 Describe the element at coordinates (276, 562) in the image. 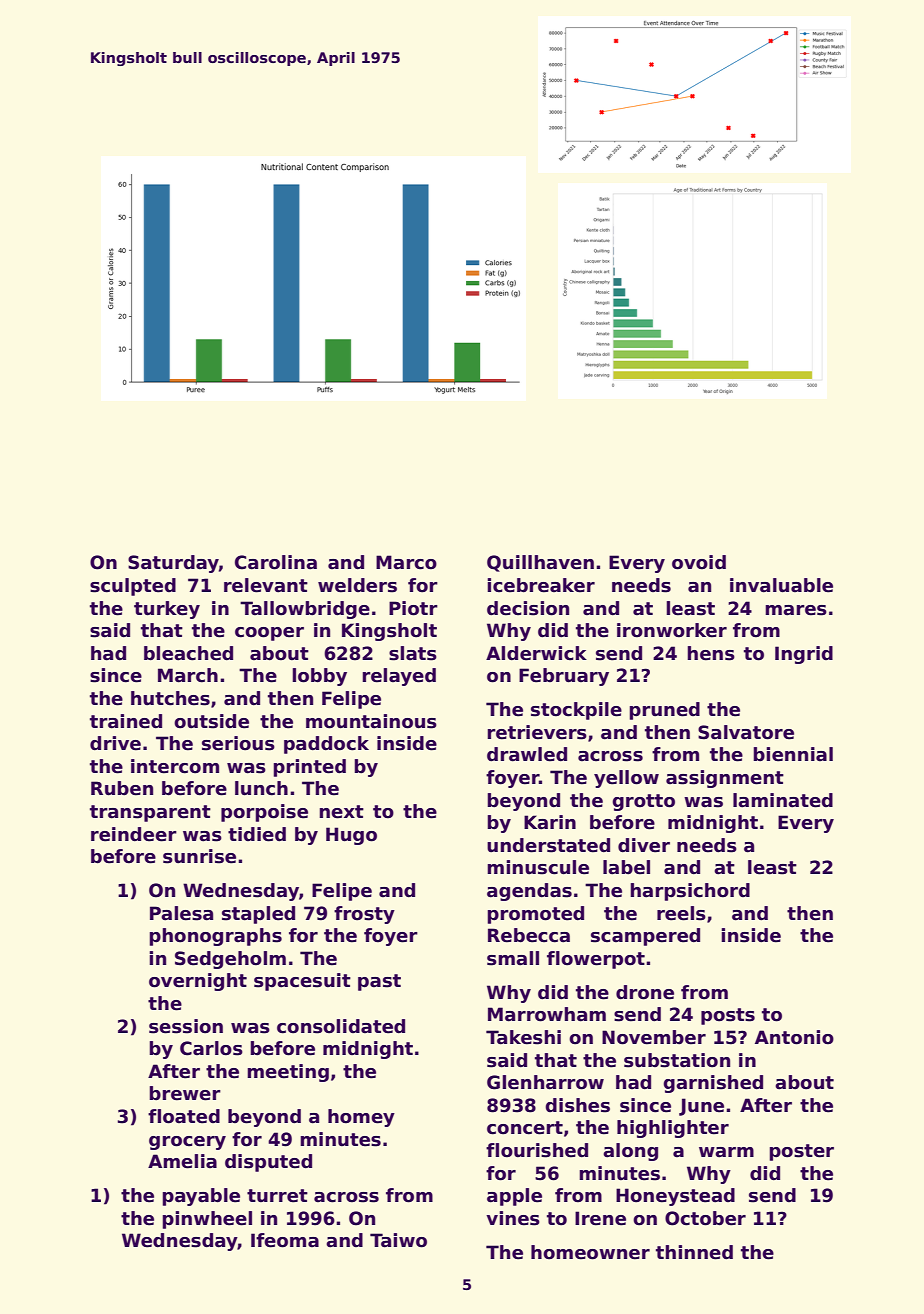

I see `Carolina` at that location.
